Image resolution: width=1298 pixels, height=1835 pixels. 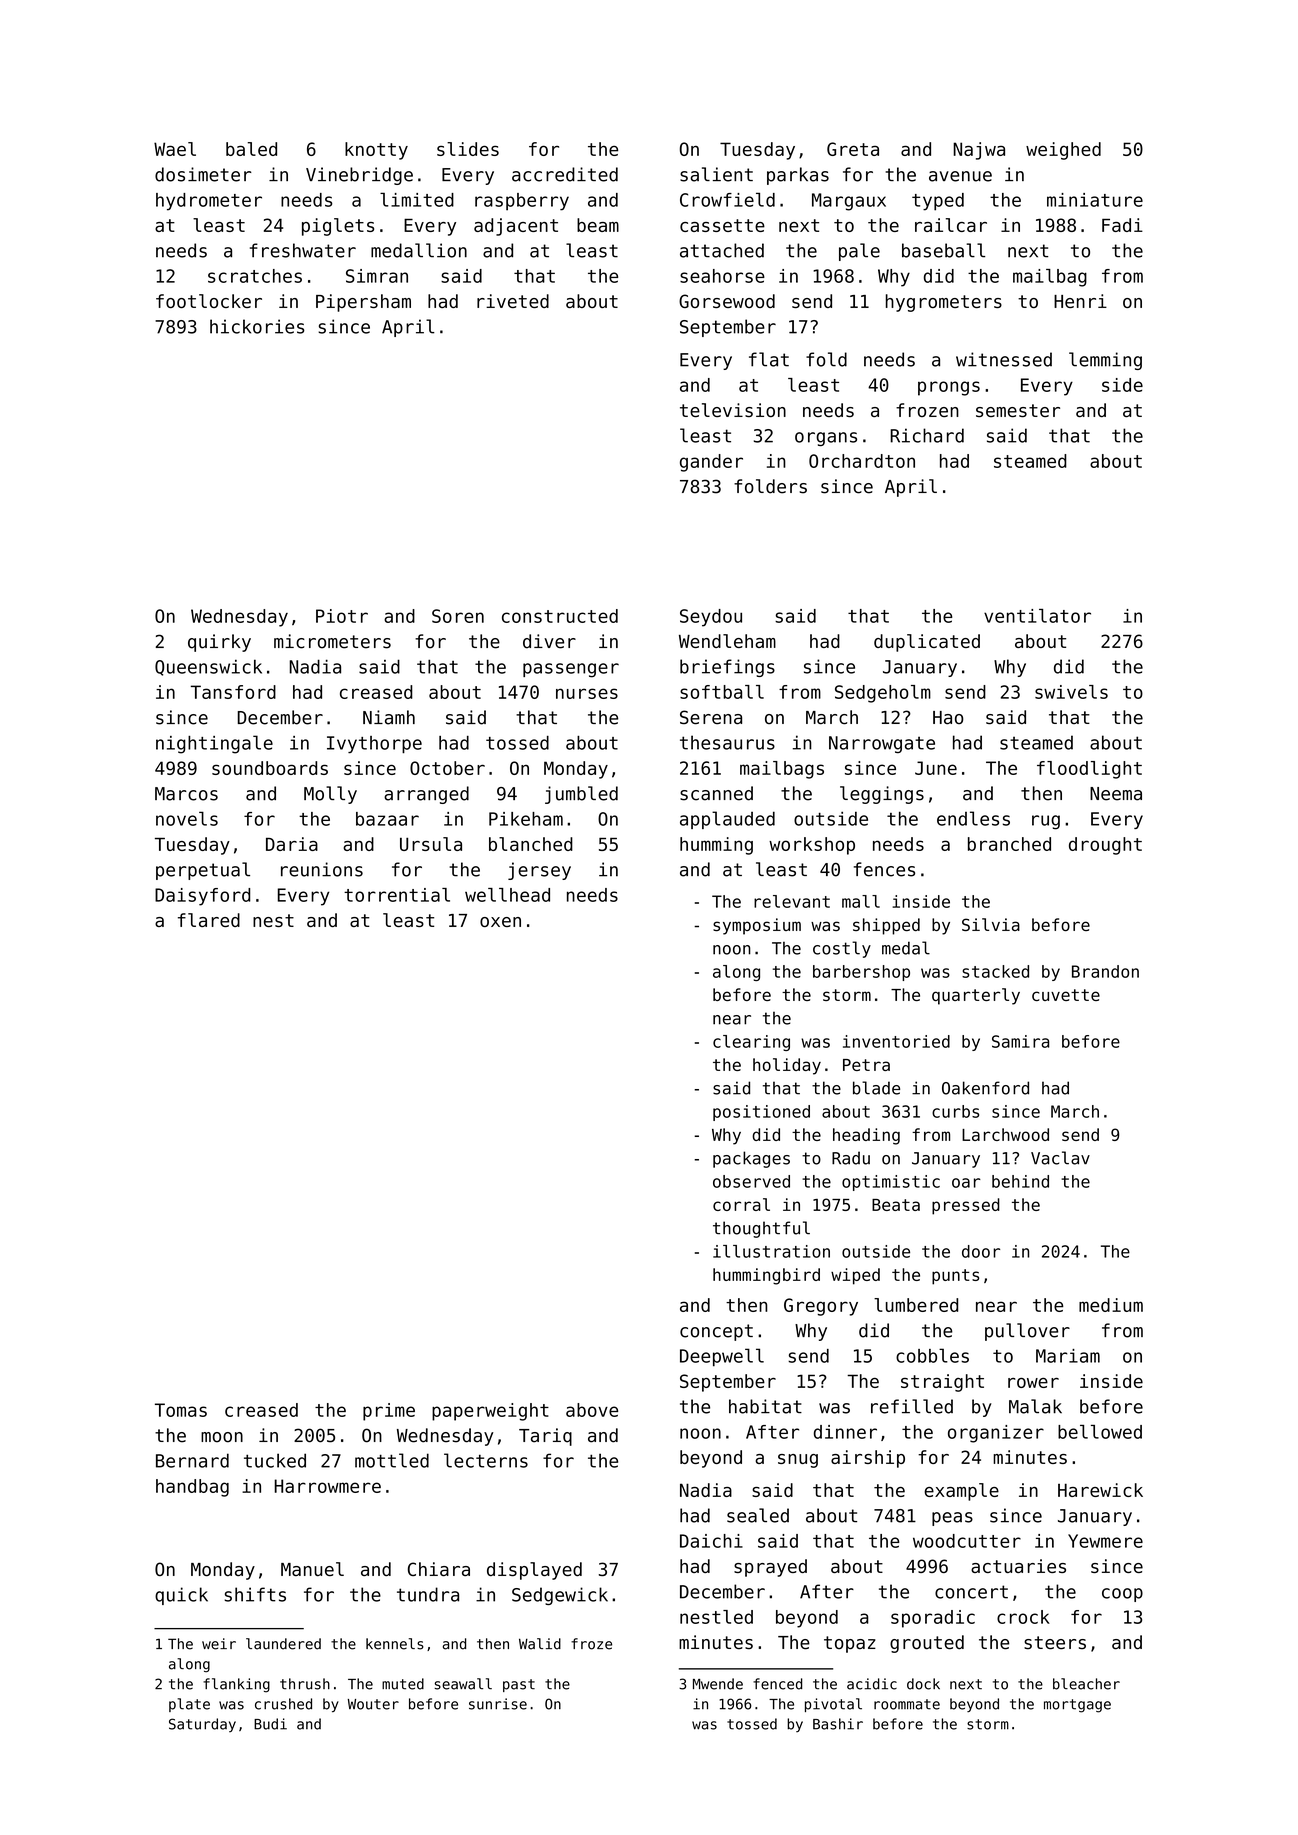 What do you see at coordinates (468, 149) in the page?
I see `slides` at bounding box center [468, 149].
